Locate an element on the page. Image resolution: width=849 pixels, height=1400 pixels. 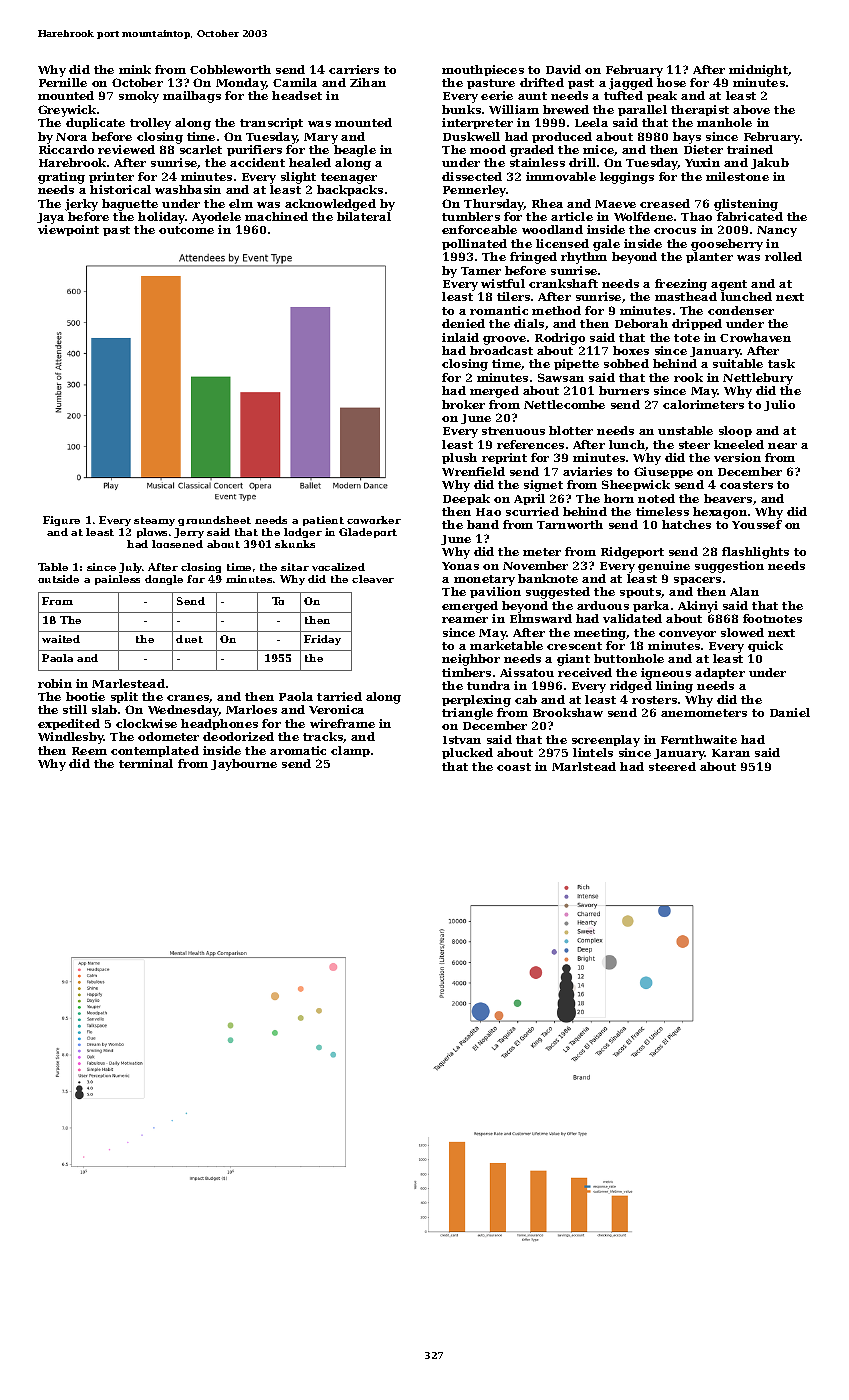
duet is located at coordinates (189, 639).
